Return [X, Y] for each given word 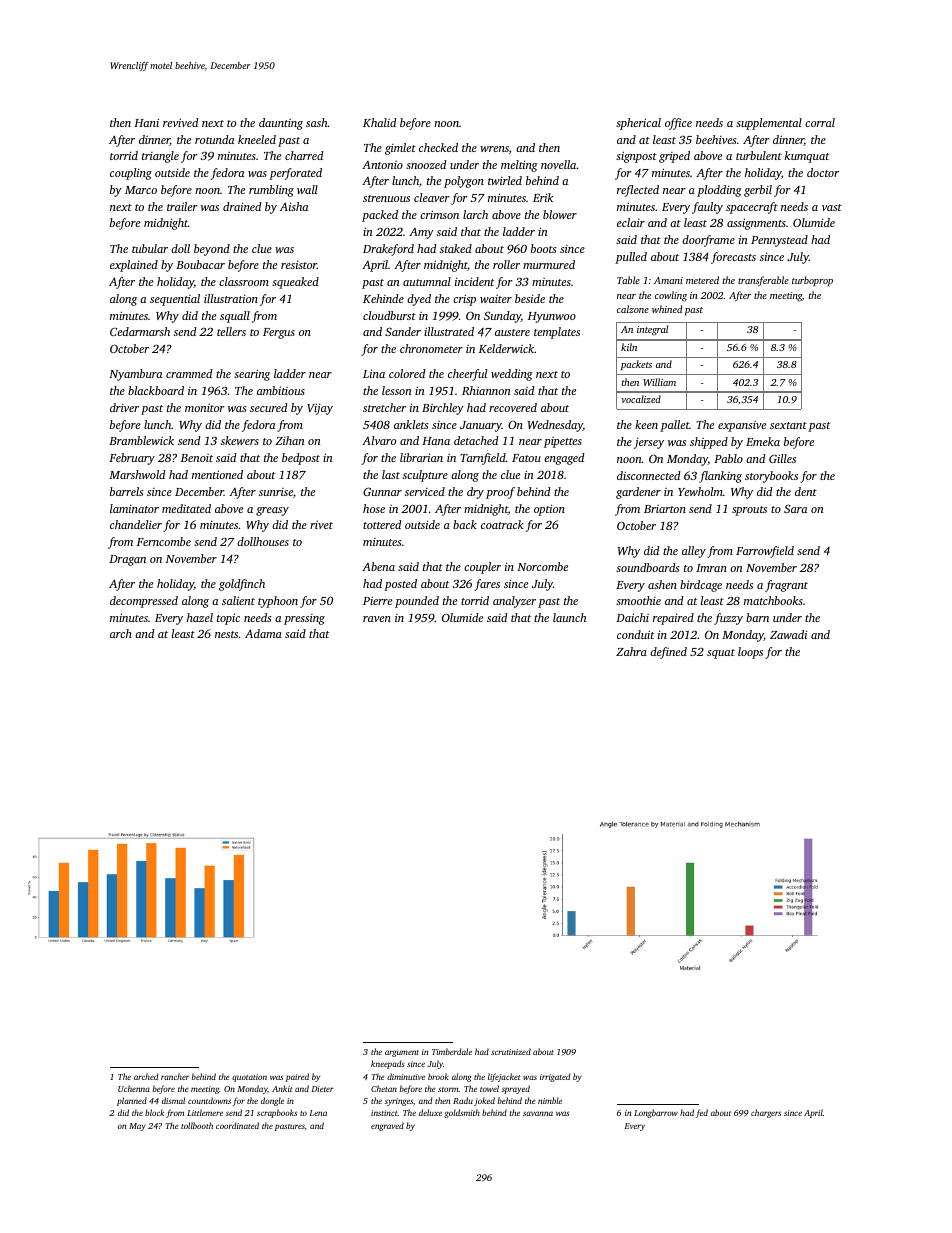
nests [226, 634]
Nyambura [135, 375]
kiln [629, 347]
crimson [439, 214]
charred [304, 155]
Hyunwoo [552, 317]
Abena [378, 566]
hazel [200, 617]
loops [750, 653]
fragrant [786, 586]
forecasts [733, 258]
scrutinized [511, 1051]
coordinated [237, 1125]
